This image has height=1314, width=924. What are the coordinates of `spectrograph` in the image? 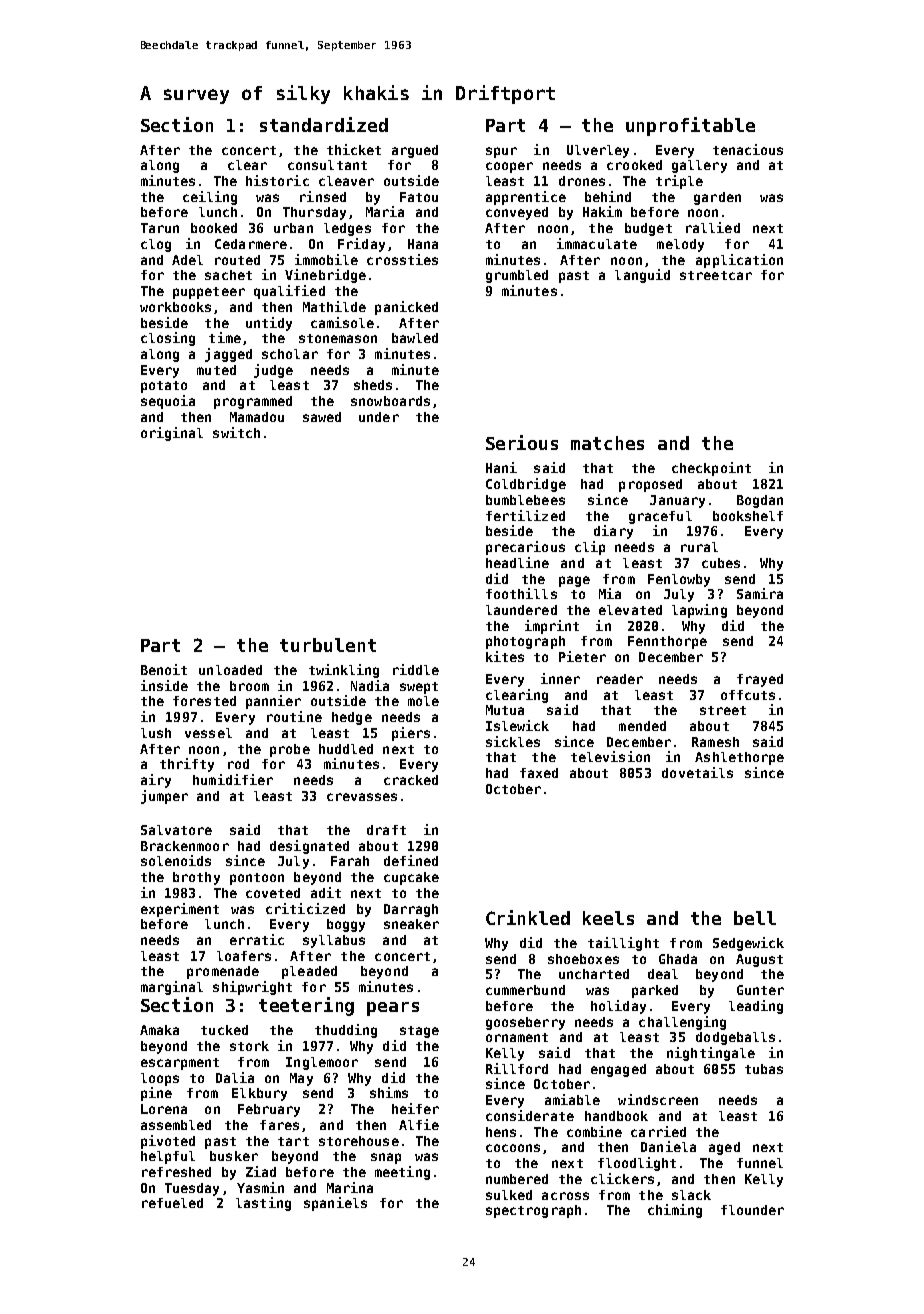 It's located at (533, 1211).
